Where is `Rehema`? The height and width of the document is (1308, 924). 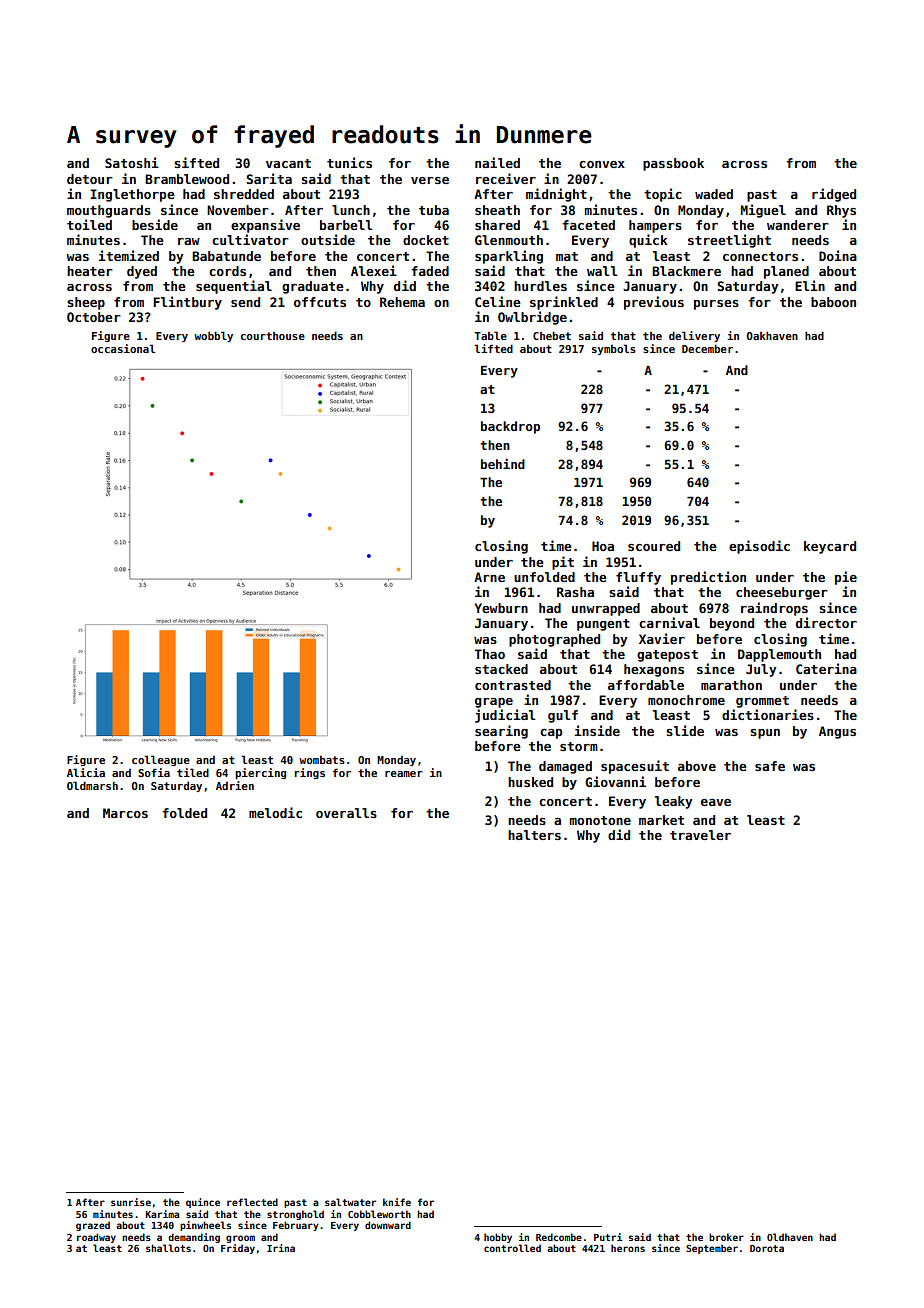 Rehema is located at coordinates (402, 302).
